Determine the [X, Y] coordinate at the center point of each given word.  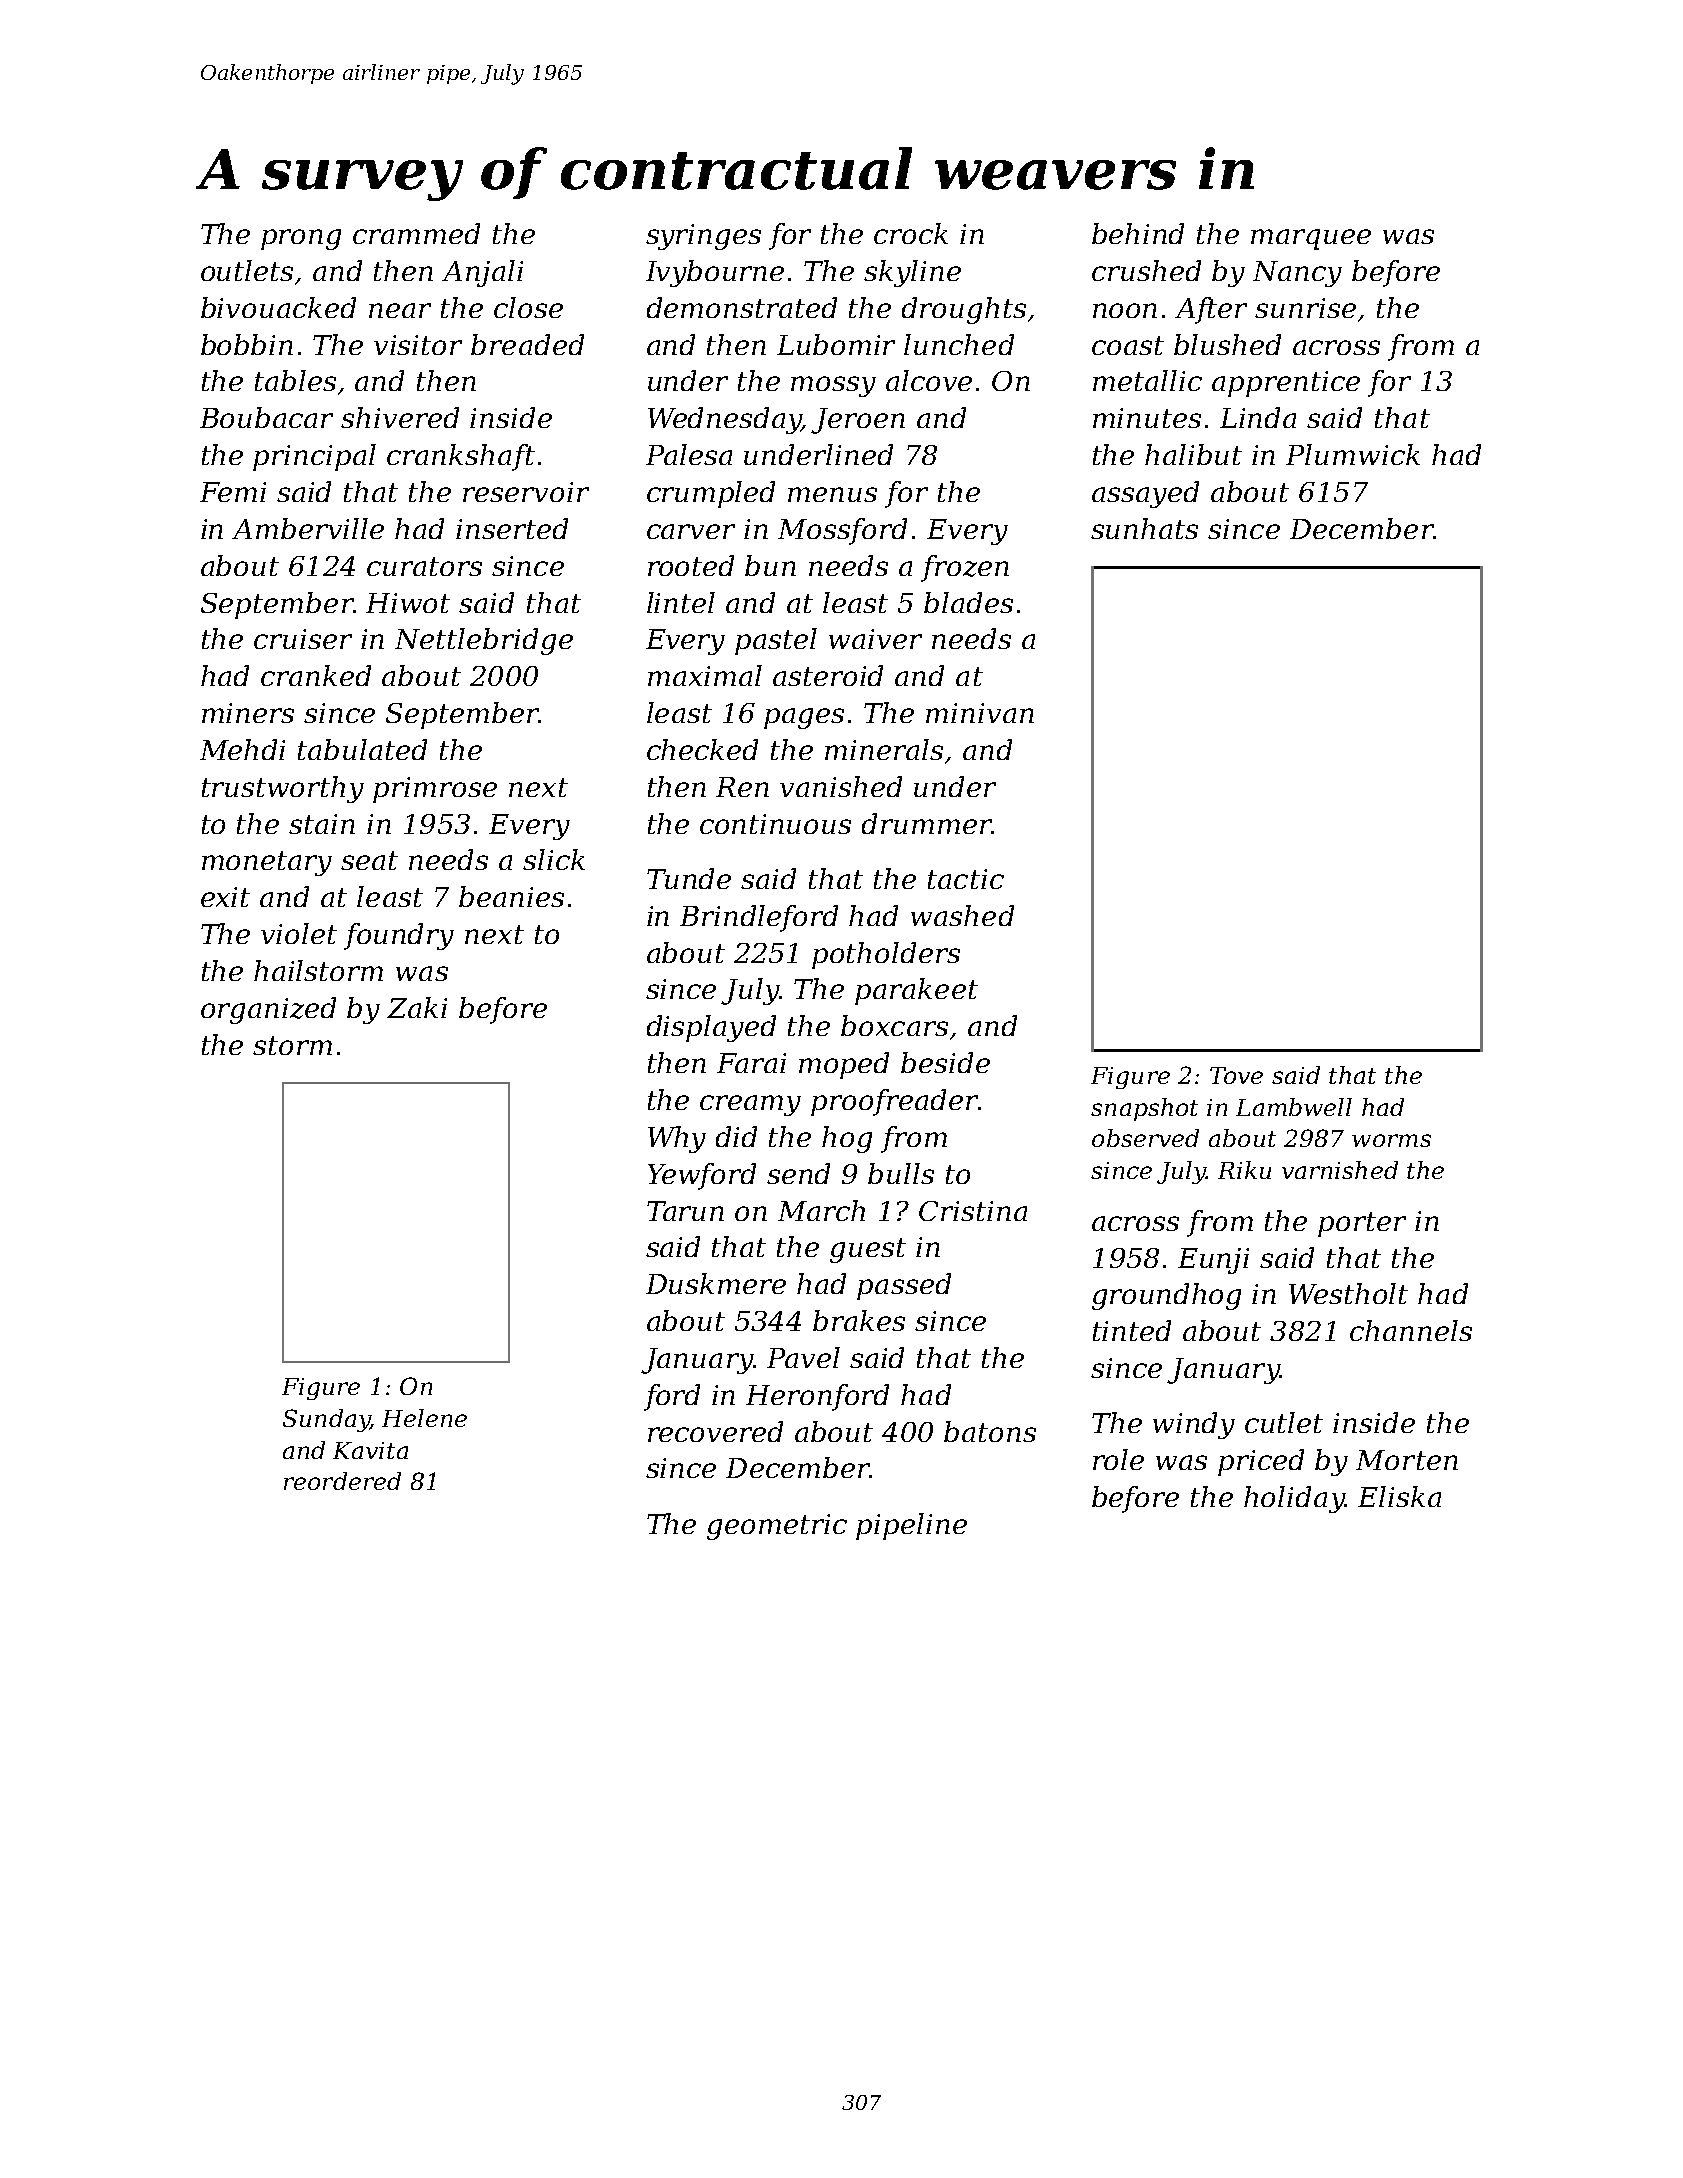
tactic [966, 879]
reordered [342, 1481]
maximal [705, 675]
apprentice [1286, 384]
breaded [527, 344]
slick [554, 859]
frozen [965, 568]
